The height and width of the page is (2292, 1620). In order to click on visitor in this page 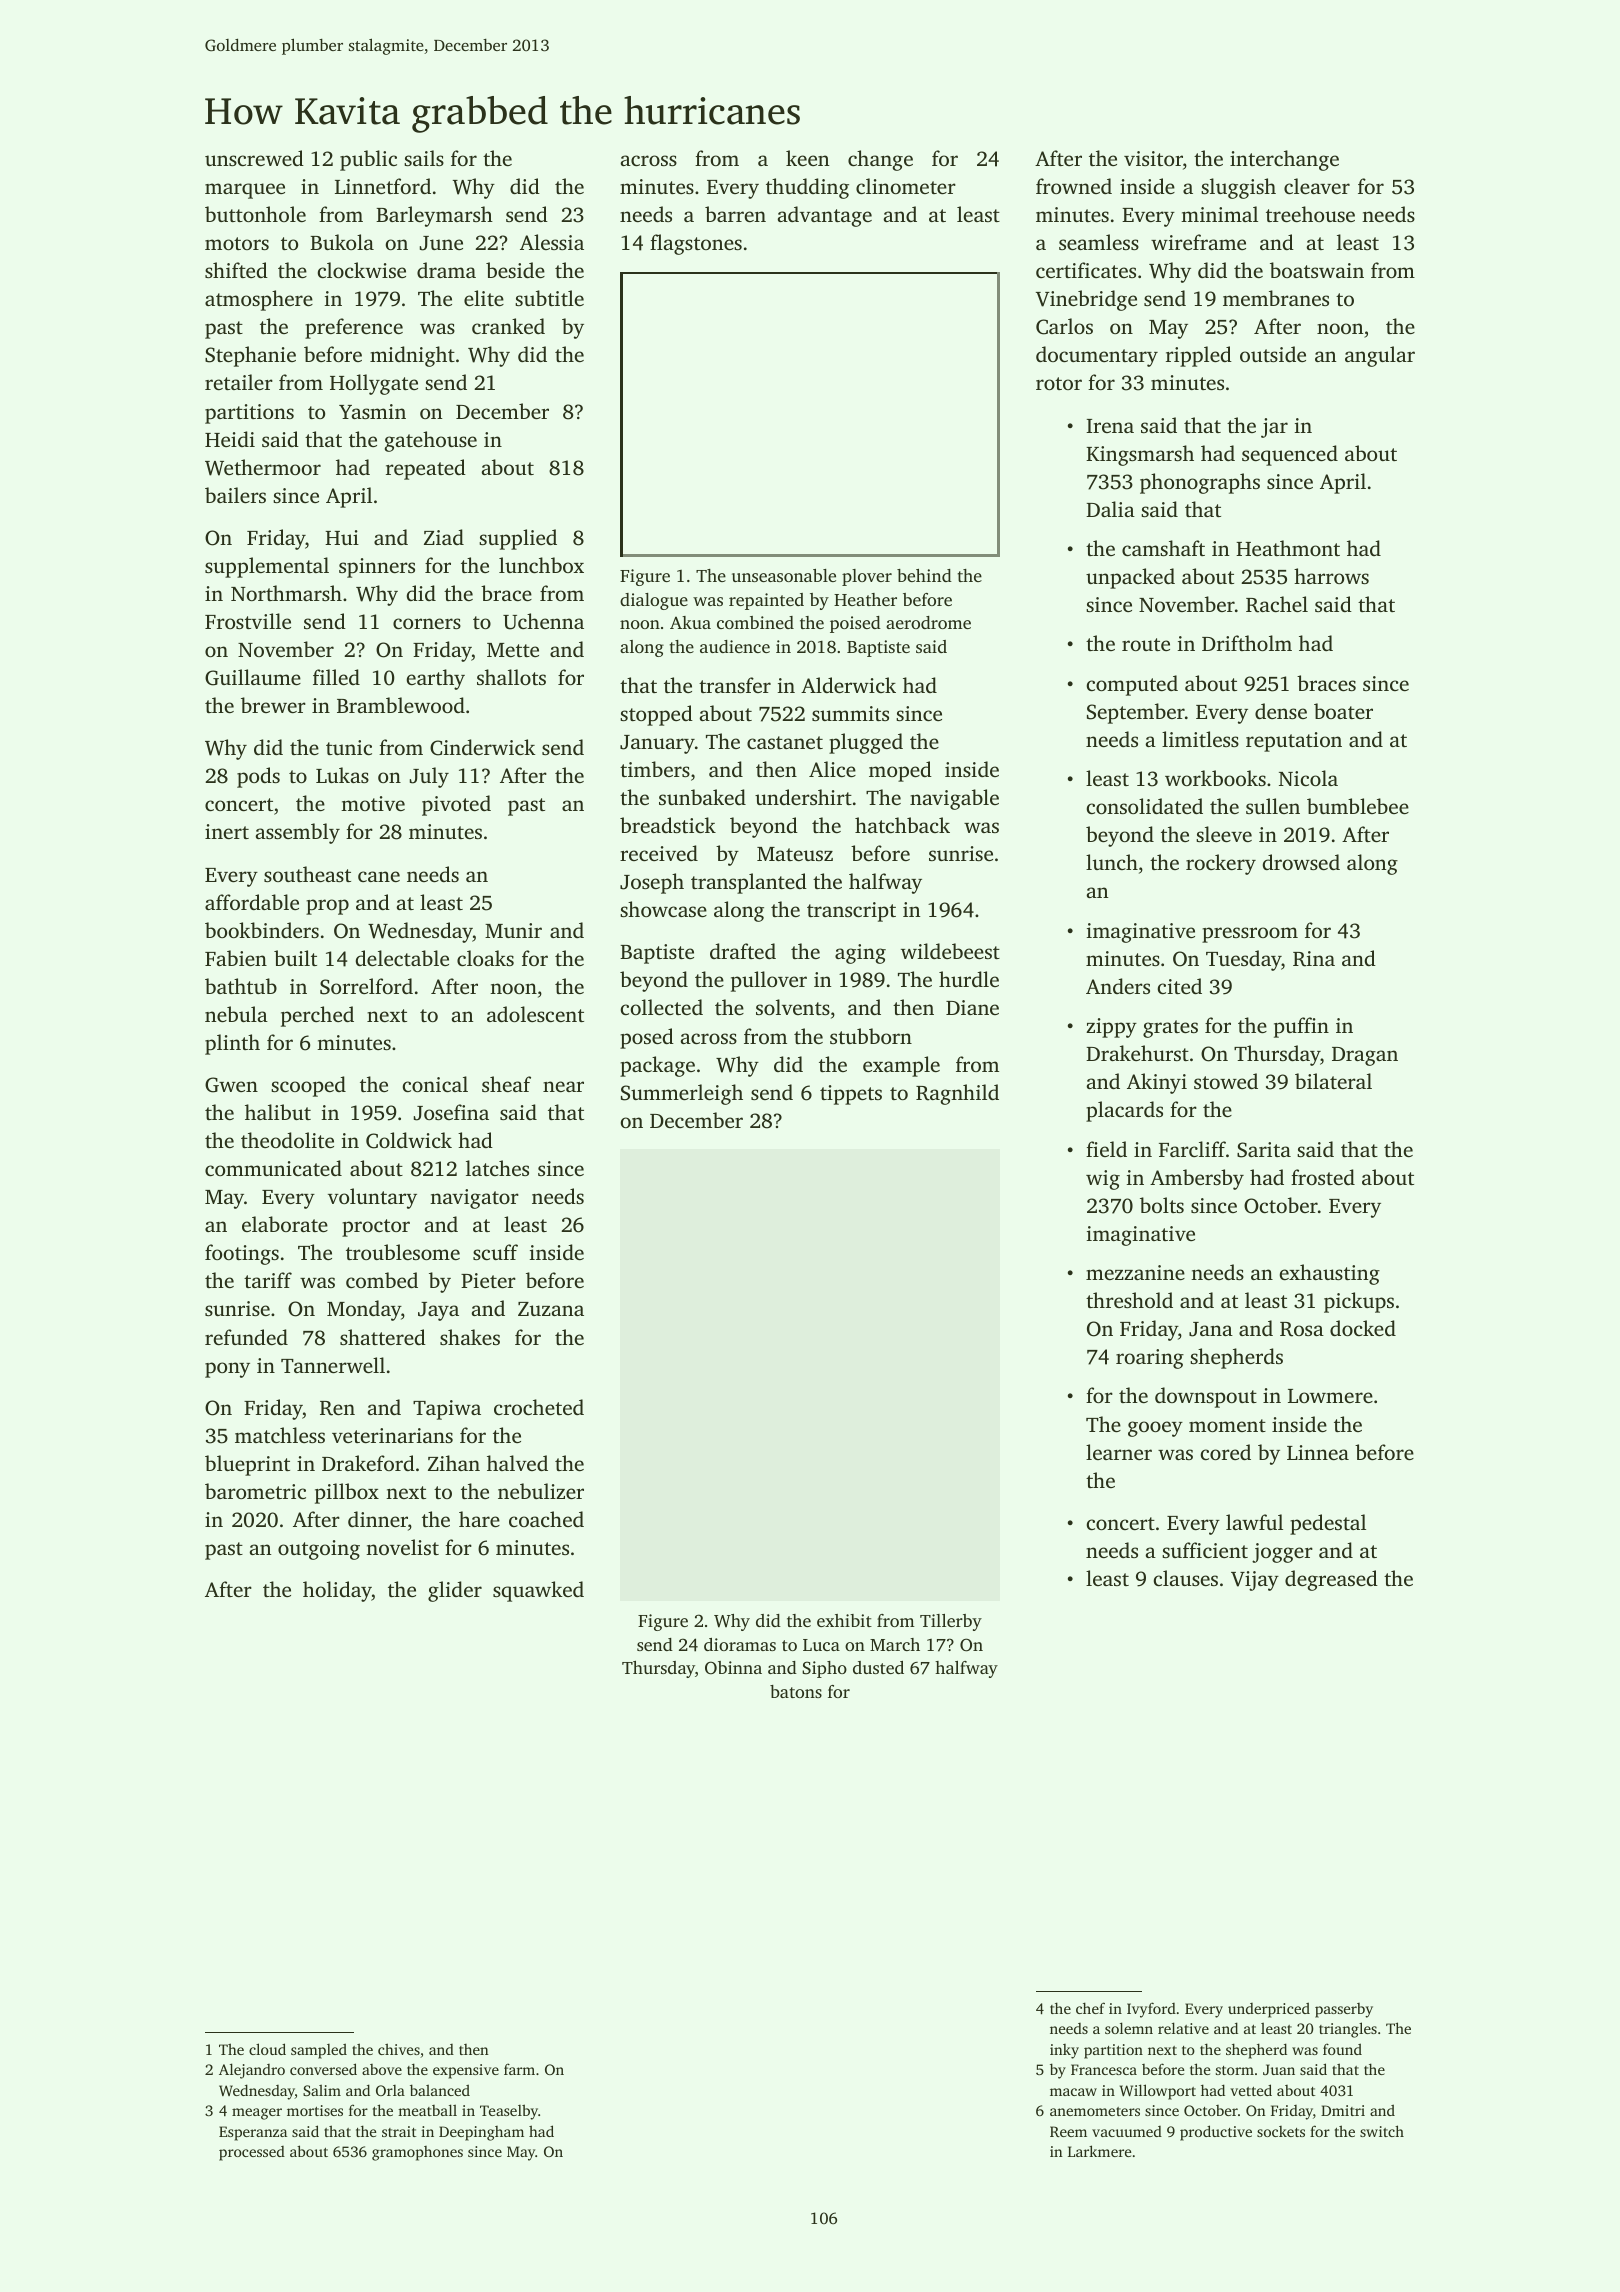, I will do `click(1153, 158)`.
